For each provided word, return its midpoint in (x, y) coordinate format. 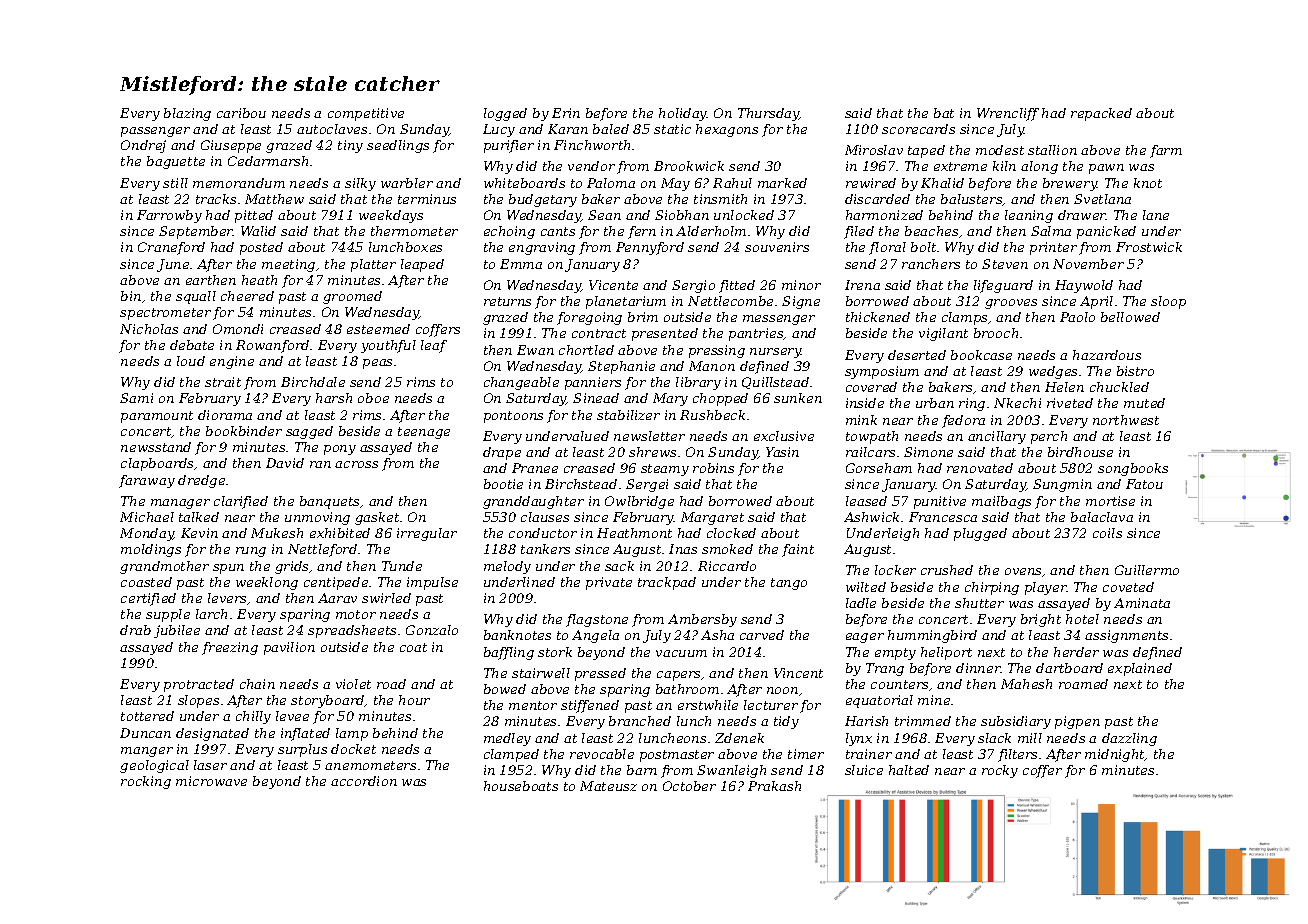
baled (611, 129)
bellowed (1130, 317)
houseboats (521, 786)
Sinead (596, 398)
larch (211, 614)
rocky (1000, 771)
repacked (1101, 114)
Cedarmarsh (268, 161)
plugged (980, 534)
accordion (364, 781)
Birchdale (313, 382)
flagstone (597, 620)
